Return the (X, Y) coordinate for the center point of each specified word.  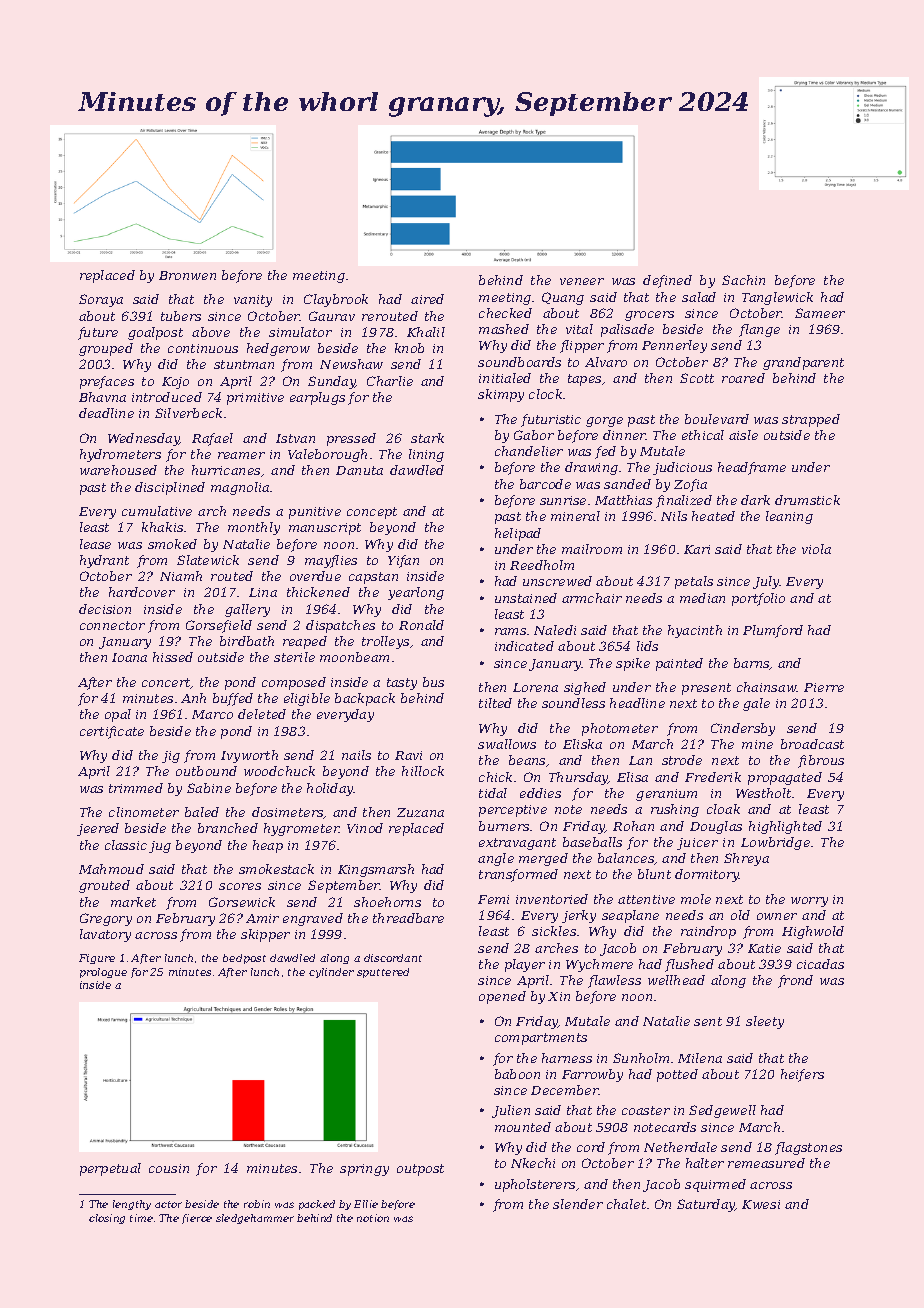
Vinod (365, 828)
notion (373, 1218)
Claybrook (336, 300)
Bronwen (187, 275)
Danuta (359, 470)
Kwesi (761, 1204)
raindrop (708, 932)
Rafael (212, 439)
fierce (197, 1219)
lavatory (105, 935)
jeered (98, 829)
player (525, 965)
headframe (752, 468)
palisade (627, 330)
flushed (689, 965)
